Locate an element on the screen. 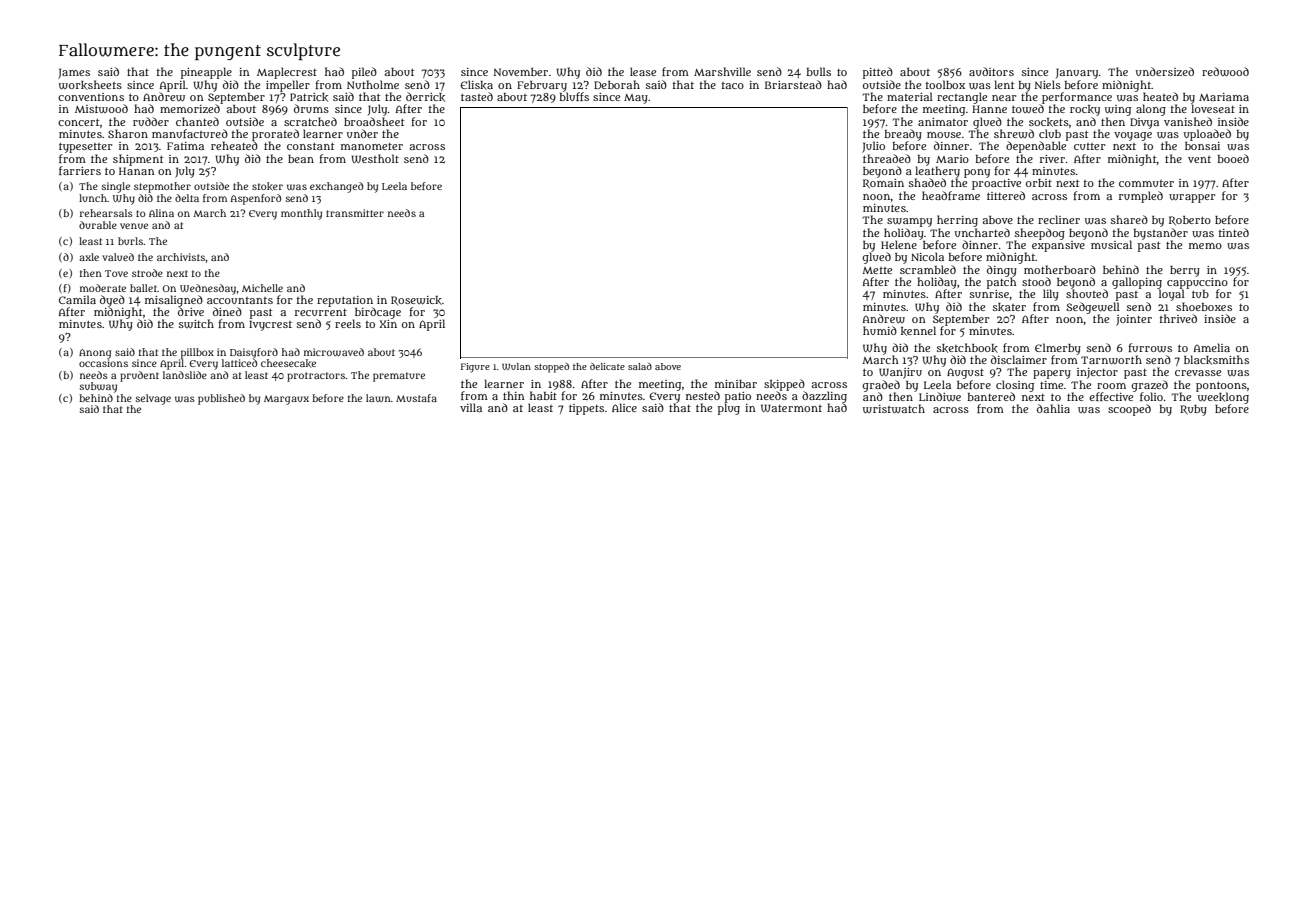 The width and height of the screenshot is (1308, 924). taco is located at coordinates (733, 85).
